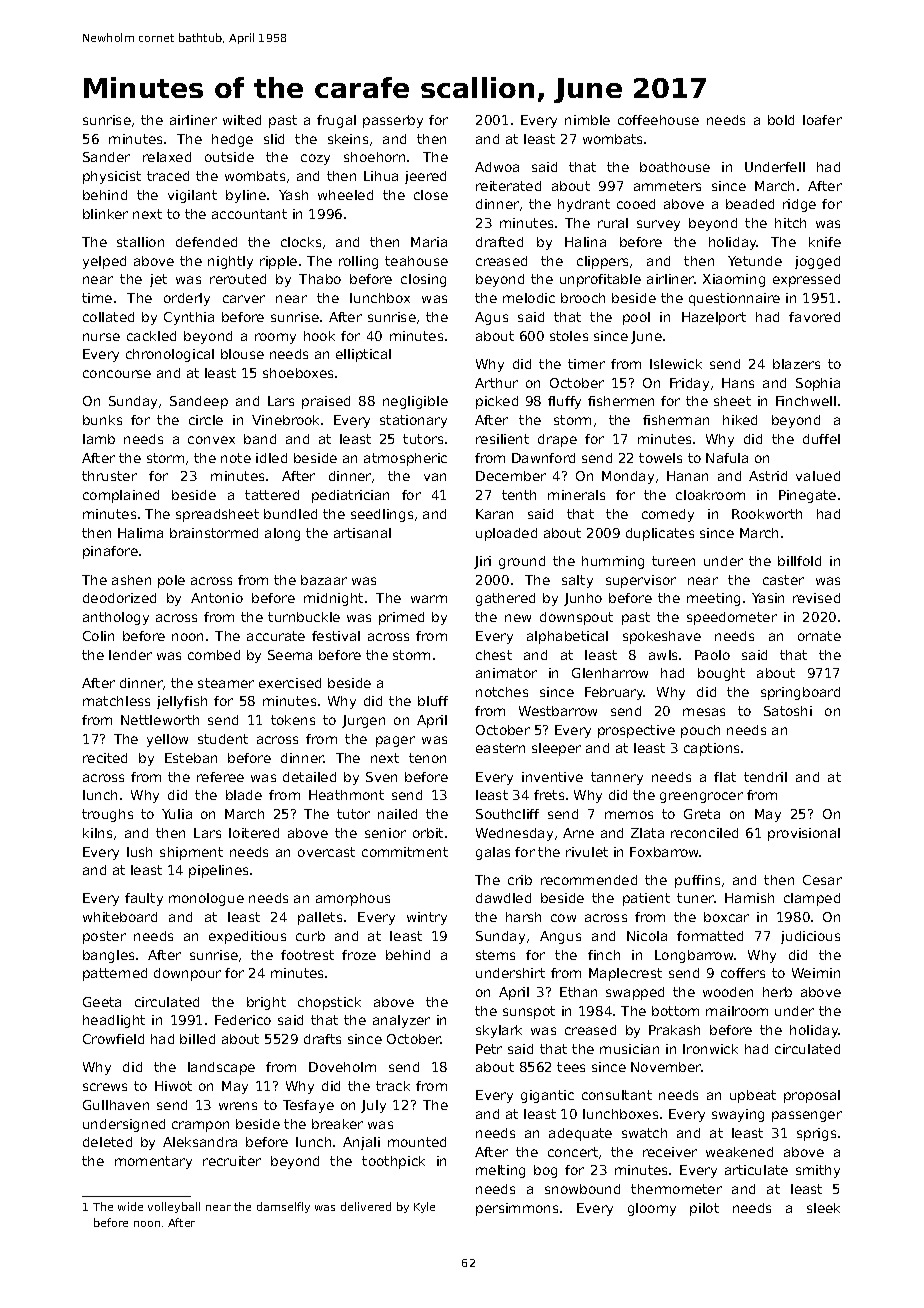 The width and height of the page is (924, 1308). What do you see at coordinates (499, 242) in the page?
I see `drafted` at bounding box center [499, 242].
